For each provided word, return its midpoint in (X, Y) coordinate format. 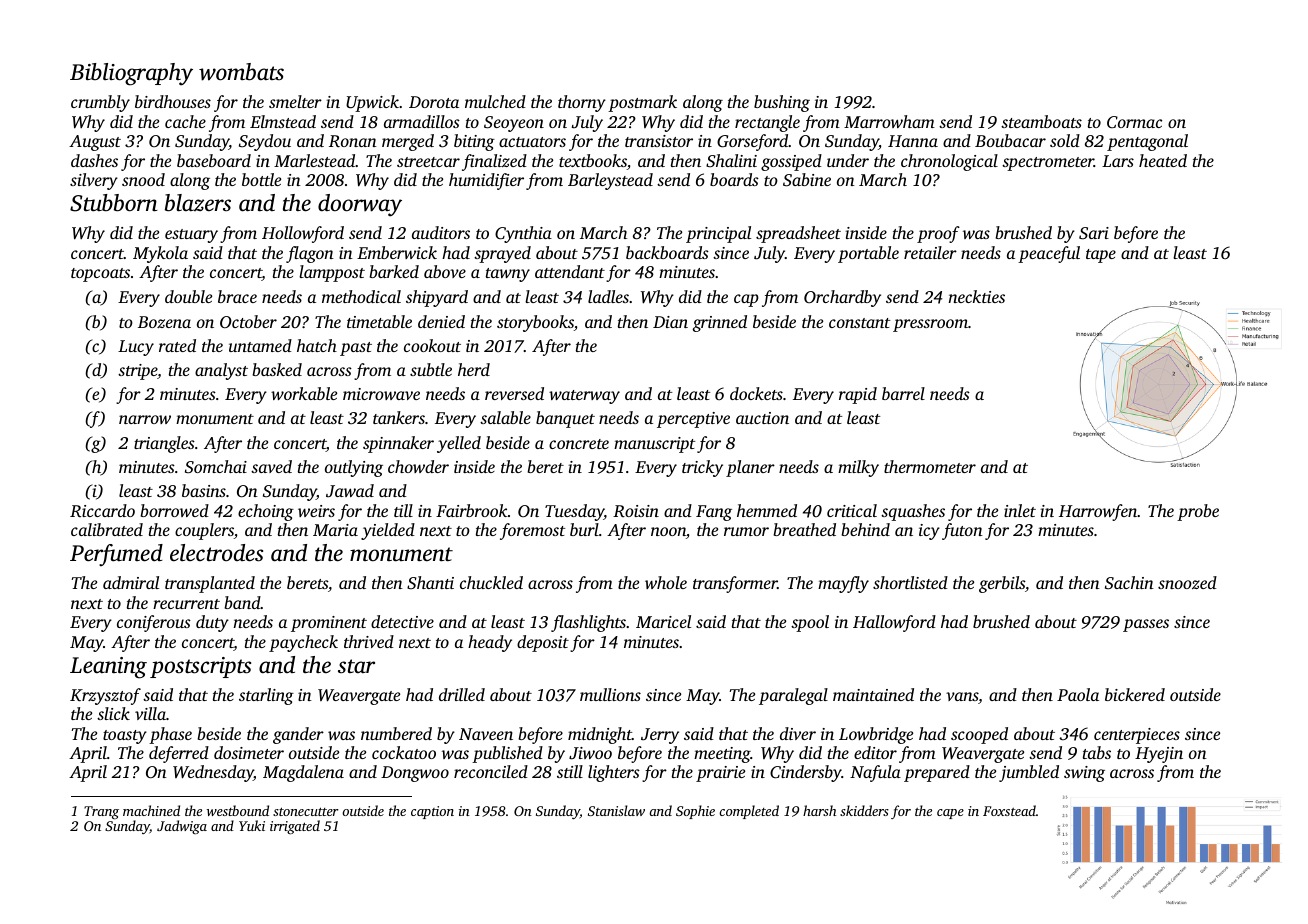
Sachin (1129, 582)
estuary (191, 236)
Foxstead (1009, 810)
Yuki (252, 825)
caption (432, 812)
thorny (582, 103)
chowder (418, 466)
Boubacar (1010, 140)
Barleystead (610, 181)
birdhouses (173, 101)
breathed (804, 529)
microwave (381, 394)
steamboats (1041, 121)
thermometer (930, 466)
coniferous (154, 623)
